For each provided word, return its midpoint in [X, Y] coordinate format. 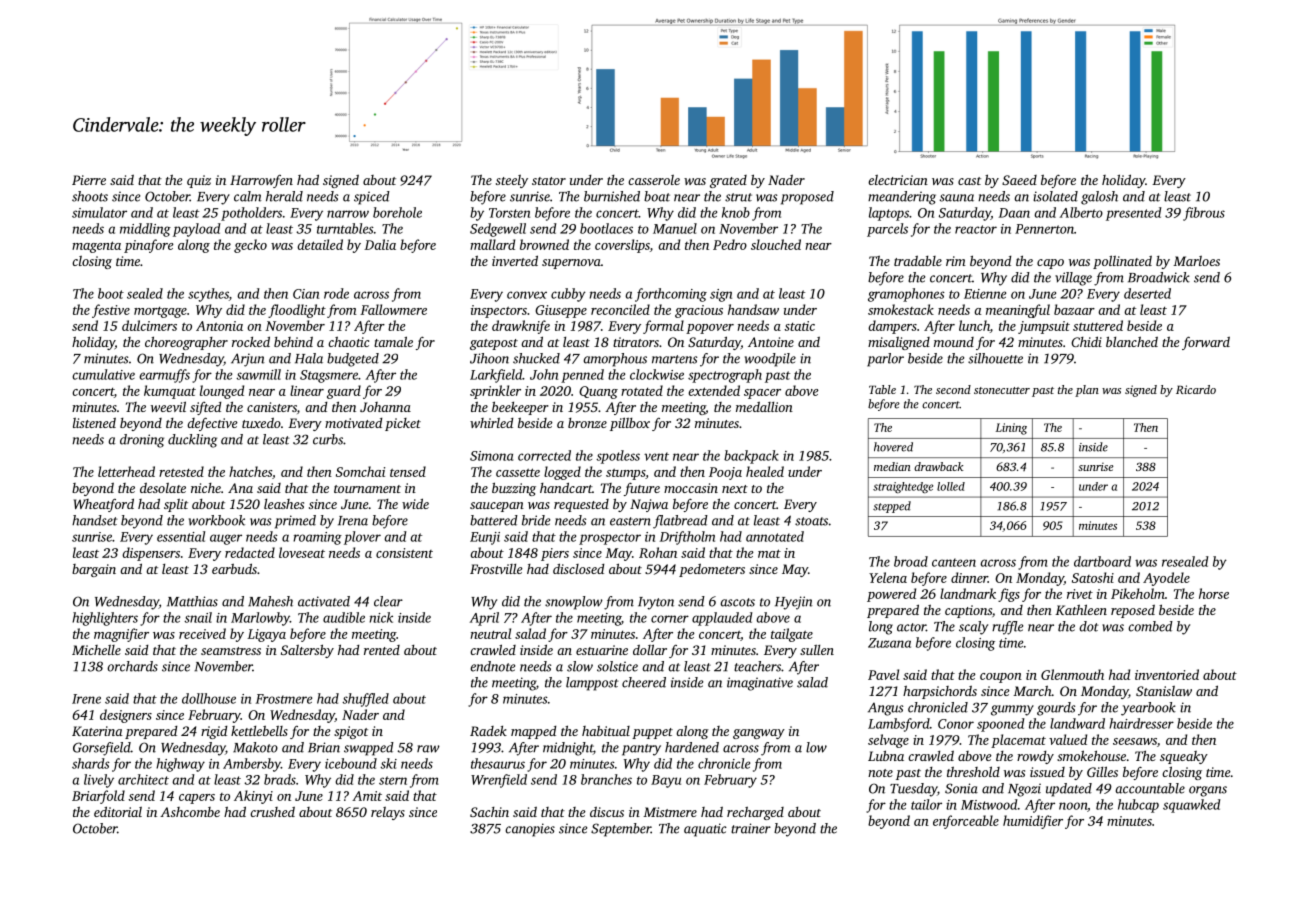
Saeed [1019, 180]
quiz [199, 181]
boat [657, 196]
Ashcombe [190, 812]
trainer [751, 828]
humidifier [1033, 822]
